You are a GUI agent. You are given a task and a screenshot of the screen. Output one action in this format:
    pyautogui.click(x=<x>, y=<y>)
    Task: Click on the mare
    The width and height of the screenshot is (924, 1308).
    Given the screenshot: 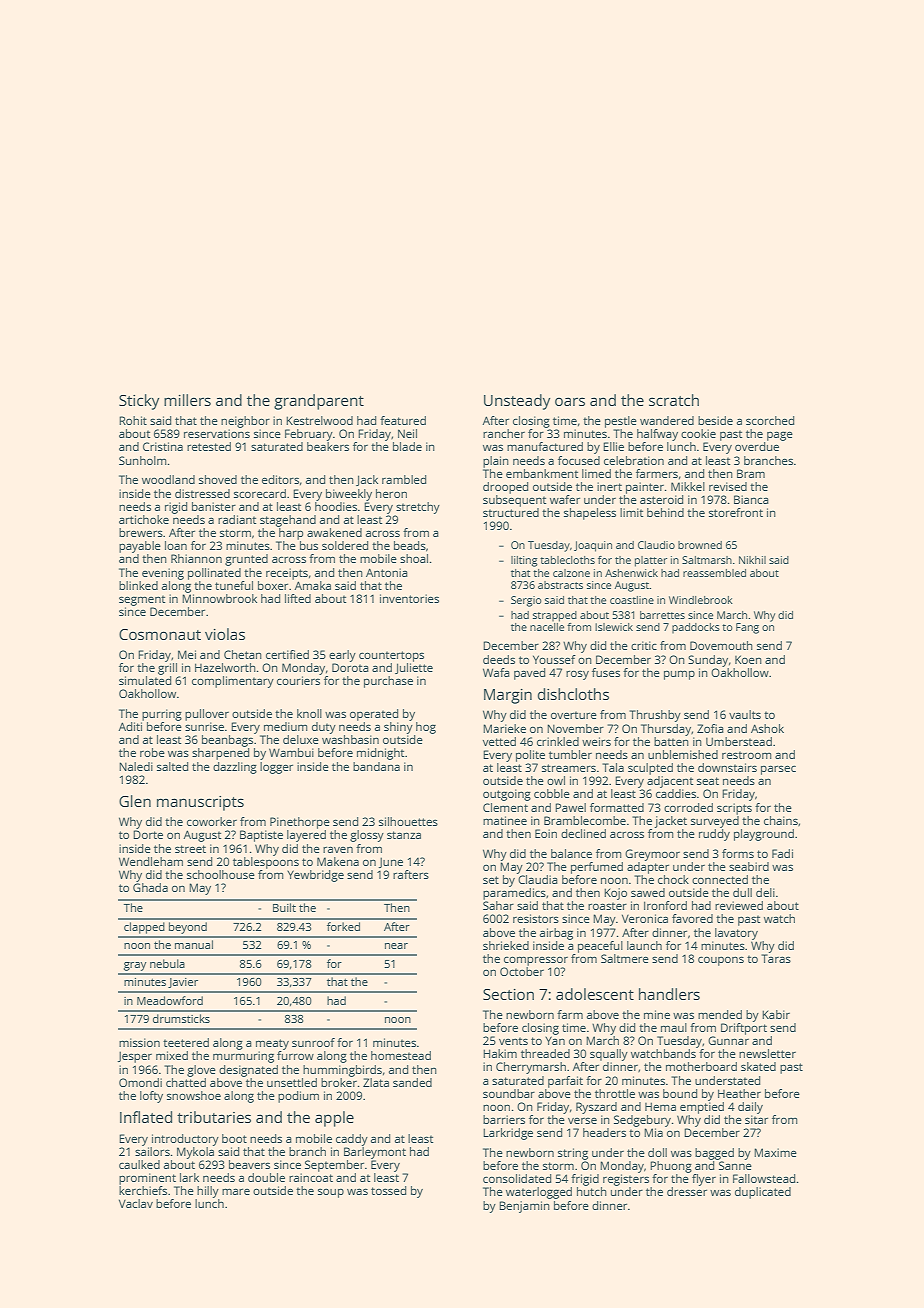 What is the action you would take?
    pyautogui.click(x=236, y=1191)
